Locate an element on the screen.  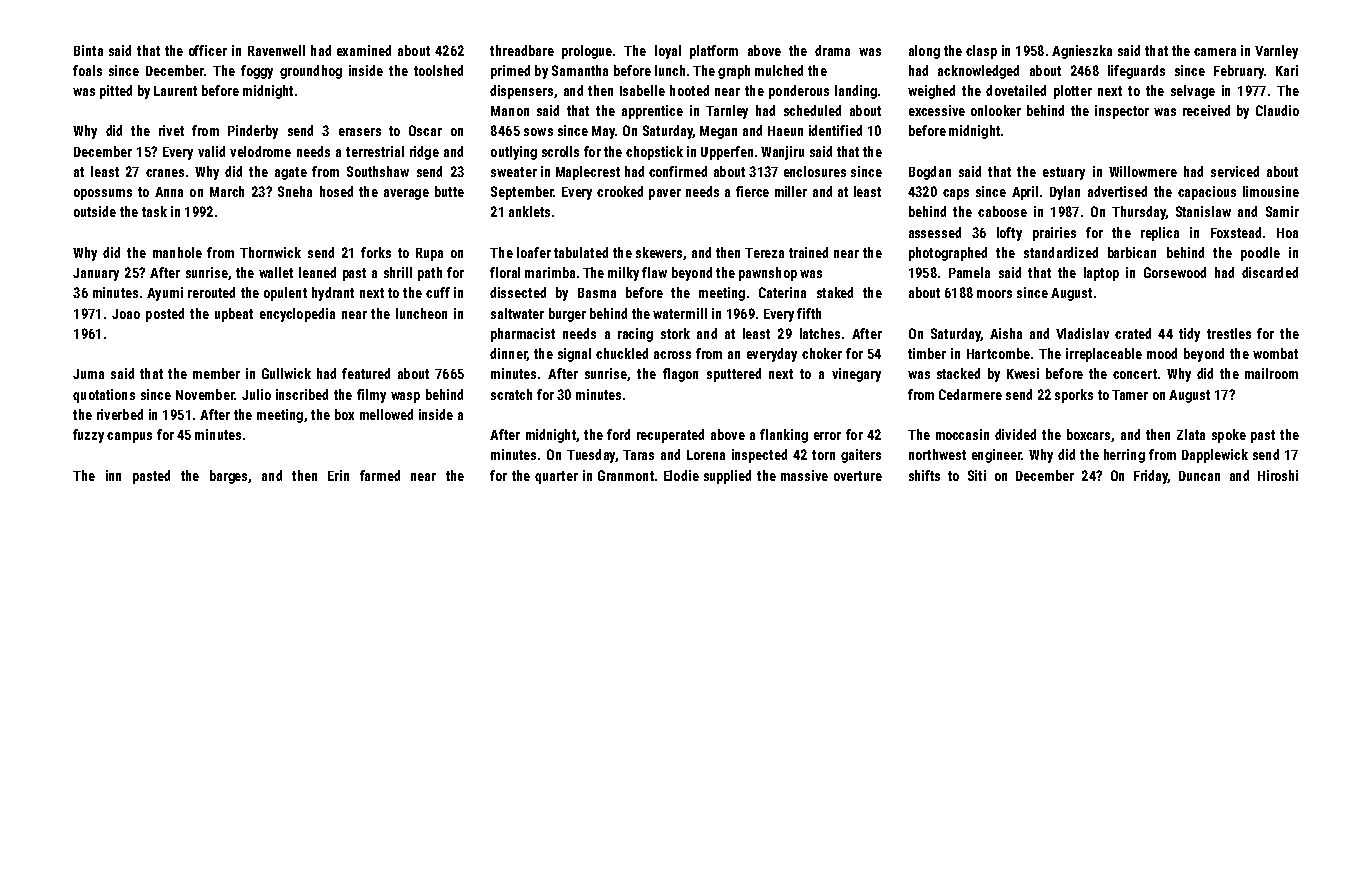
barges is located at coordinates (228, 477).
